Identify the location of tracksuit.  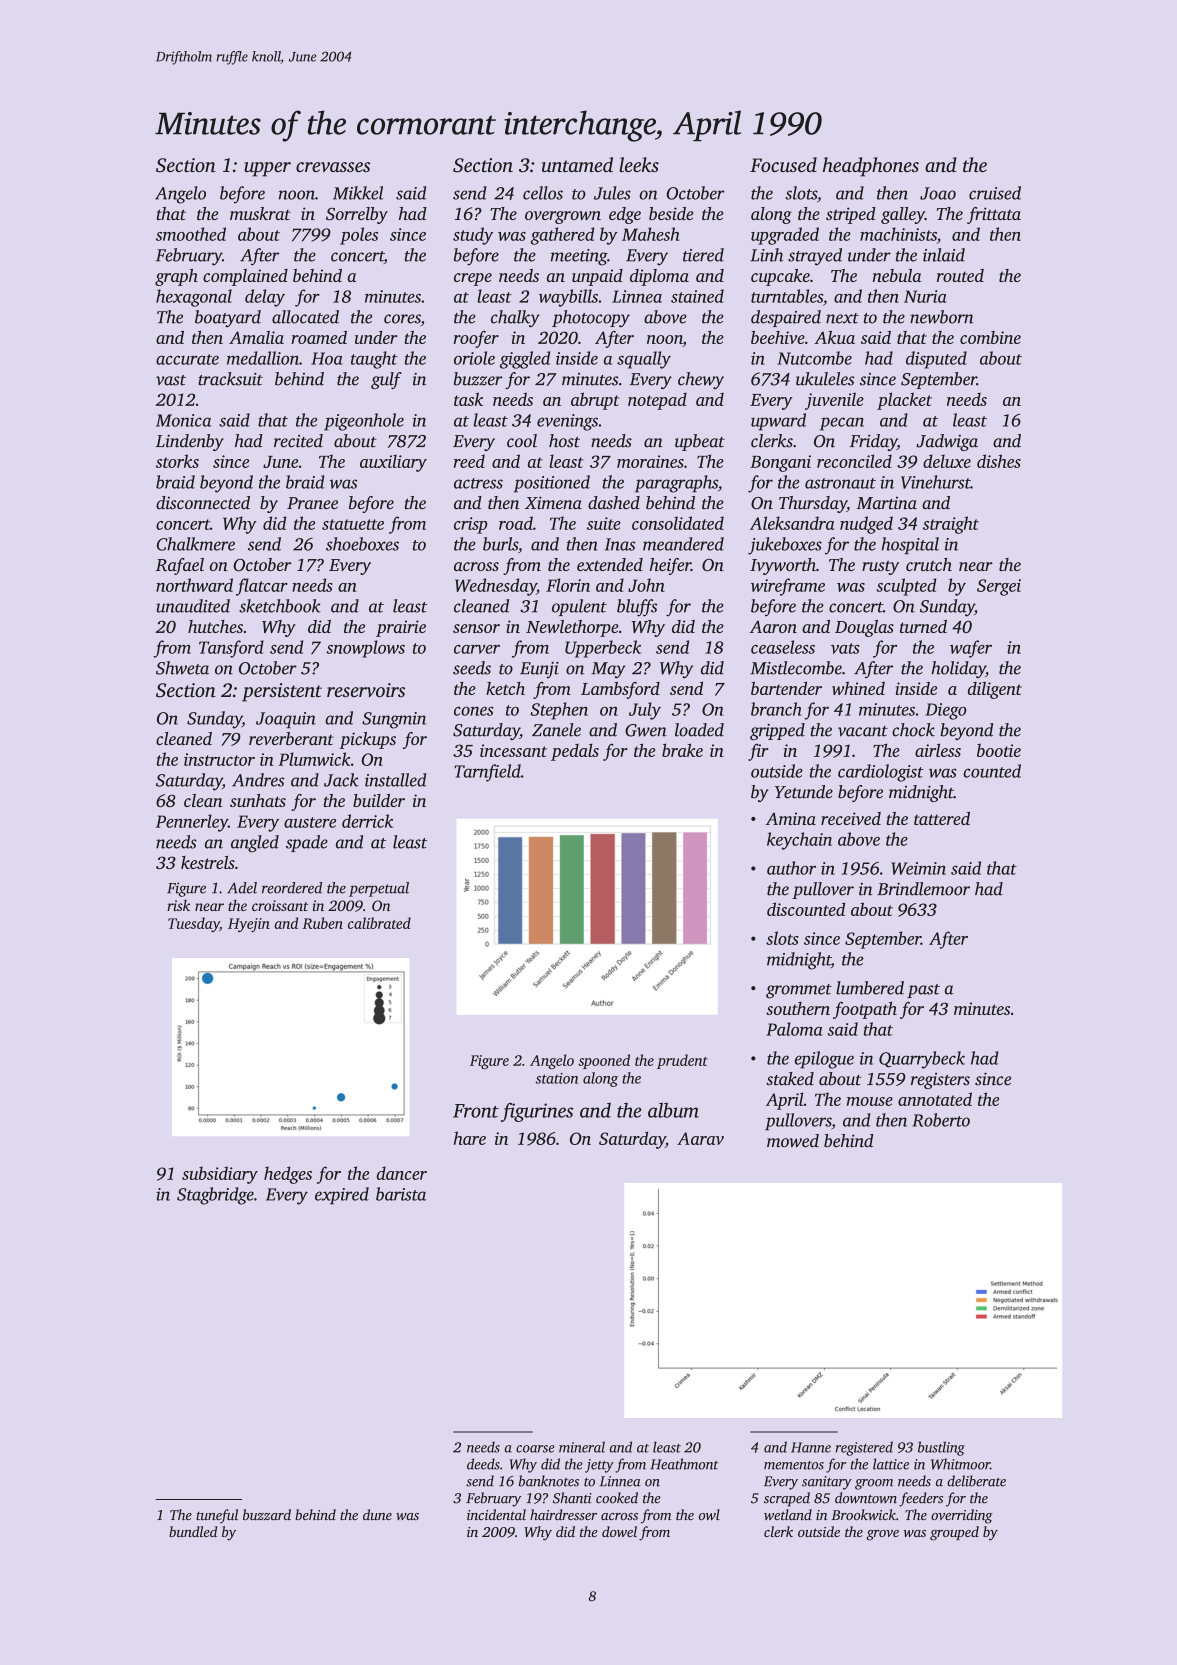
(230, 379).
